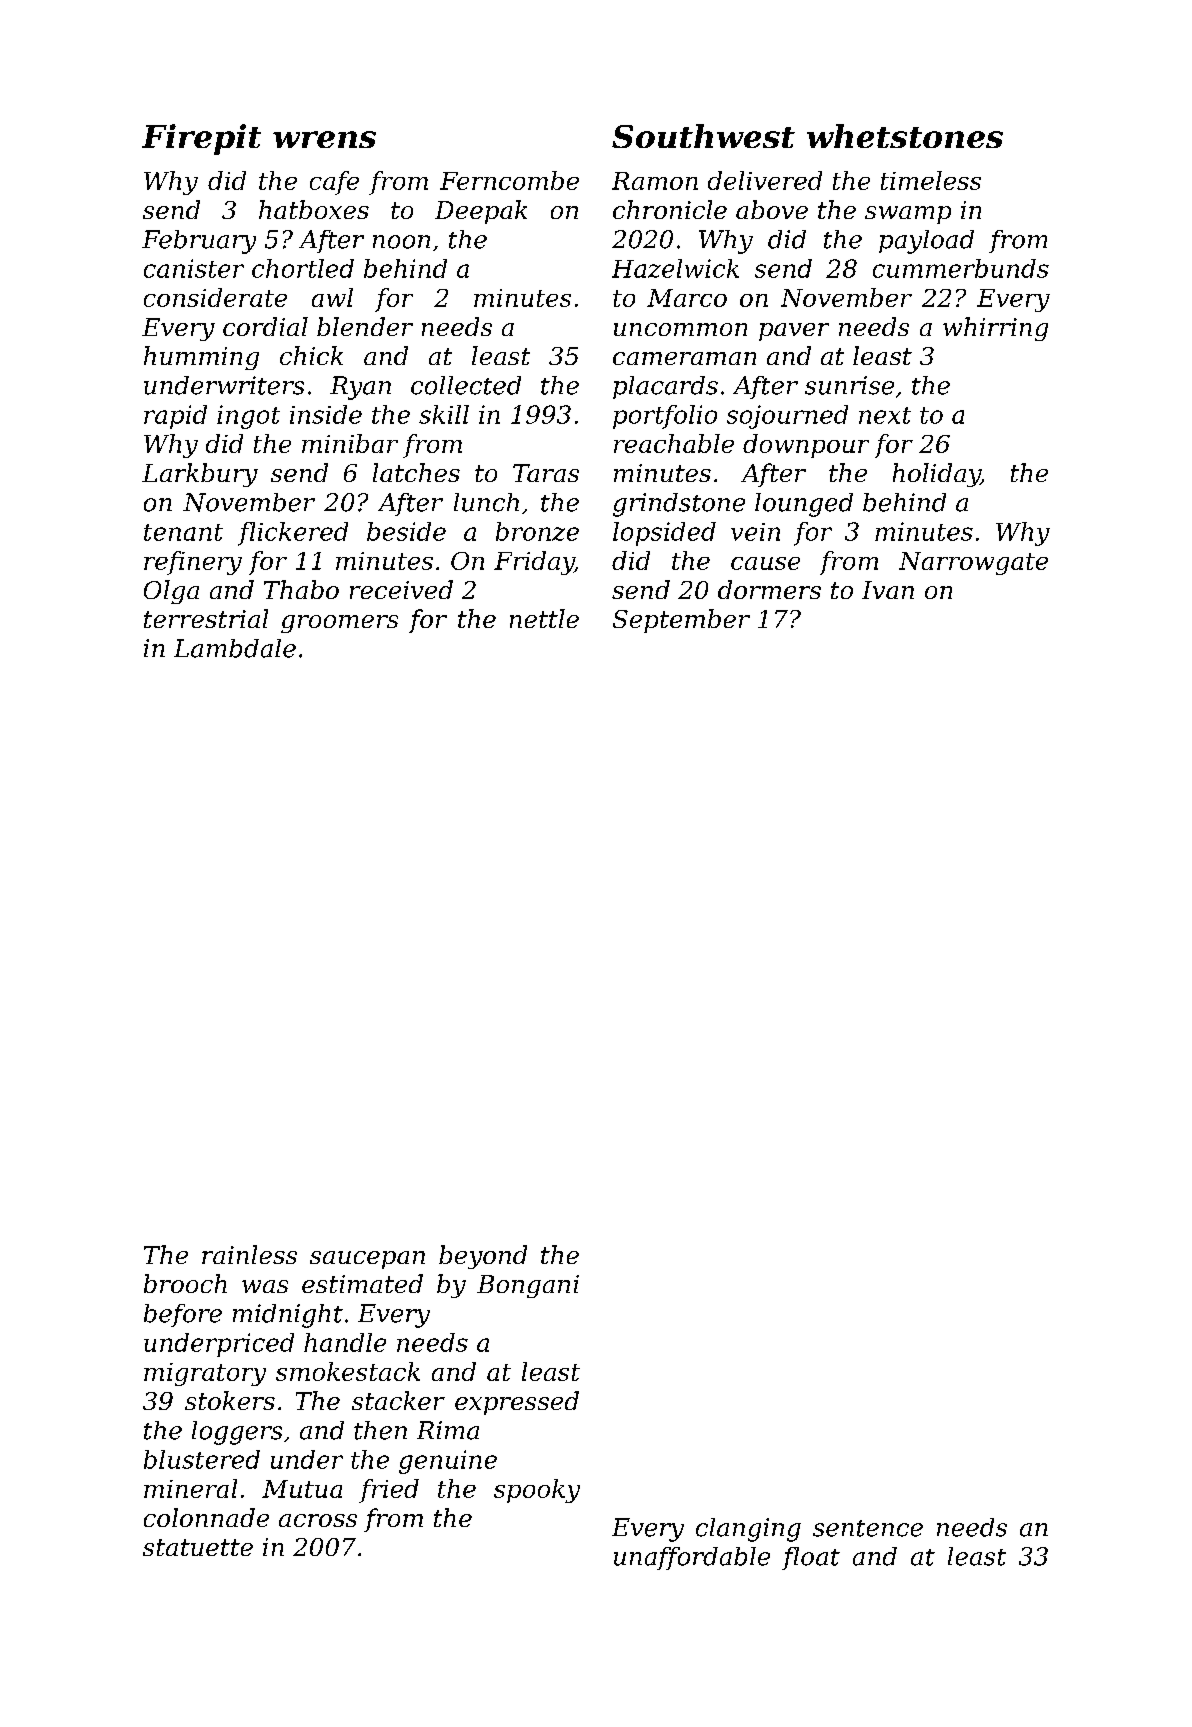 The image size is (1192, 1727). What do you see at coordinates (888, 590) in the screenshot?
I see `Ivan` at bounding box center [888, 590].
